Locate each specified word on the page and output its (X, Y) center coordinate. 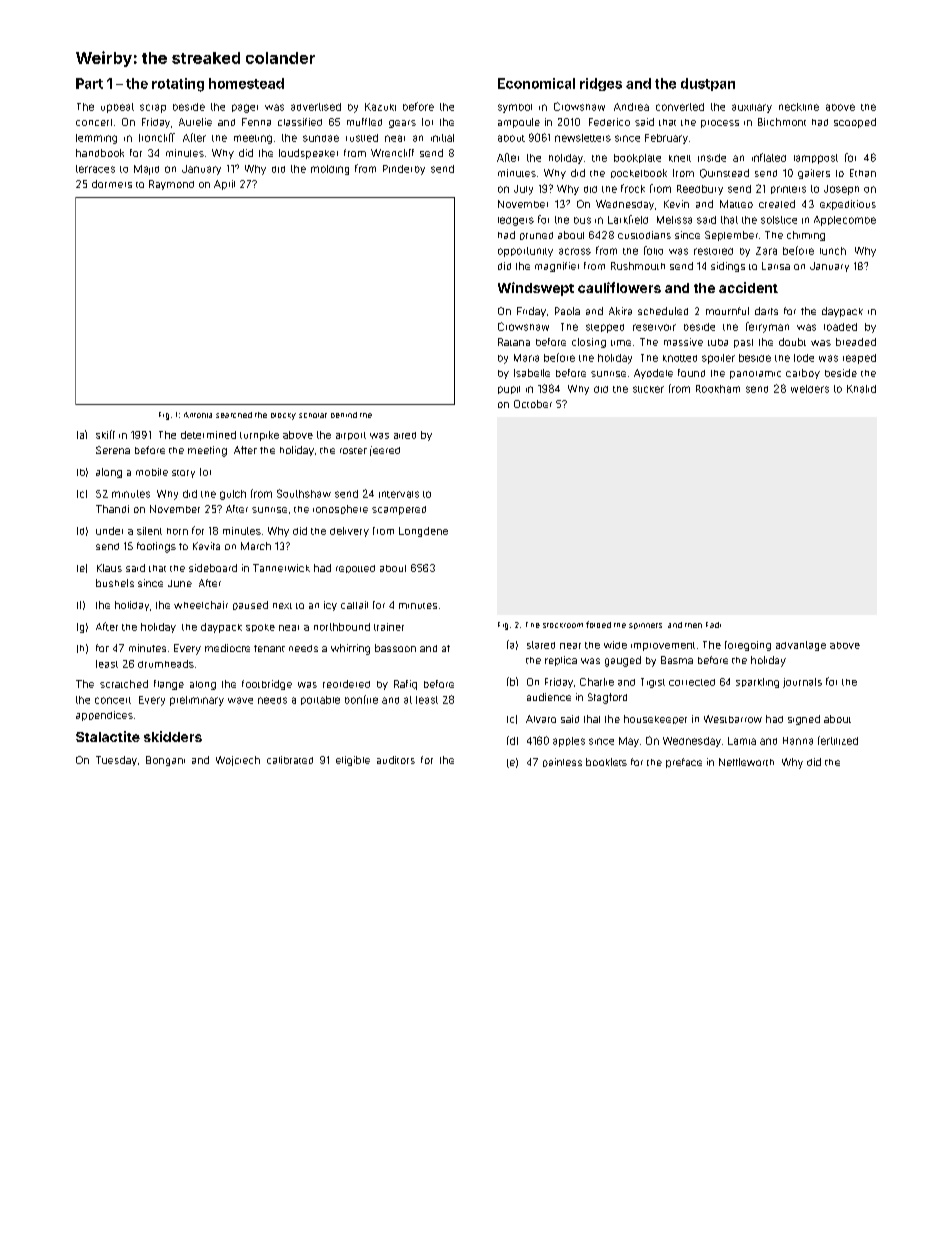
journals (802, 683)
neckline (799, 107)
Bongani (165, 761)
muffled (364, 122)
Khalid (861, 389)
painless (562, 762)
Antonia (198, 415)
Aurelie (195, 122)
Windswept (536, 289)
